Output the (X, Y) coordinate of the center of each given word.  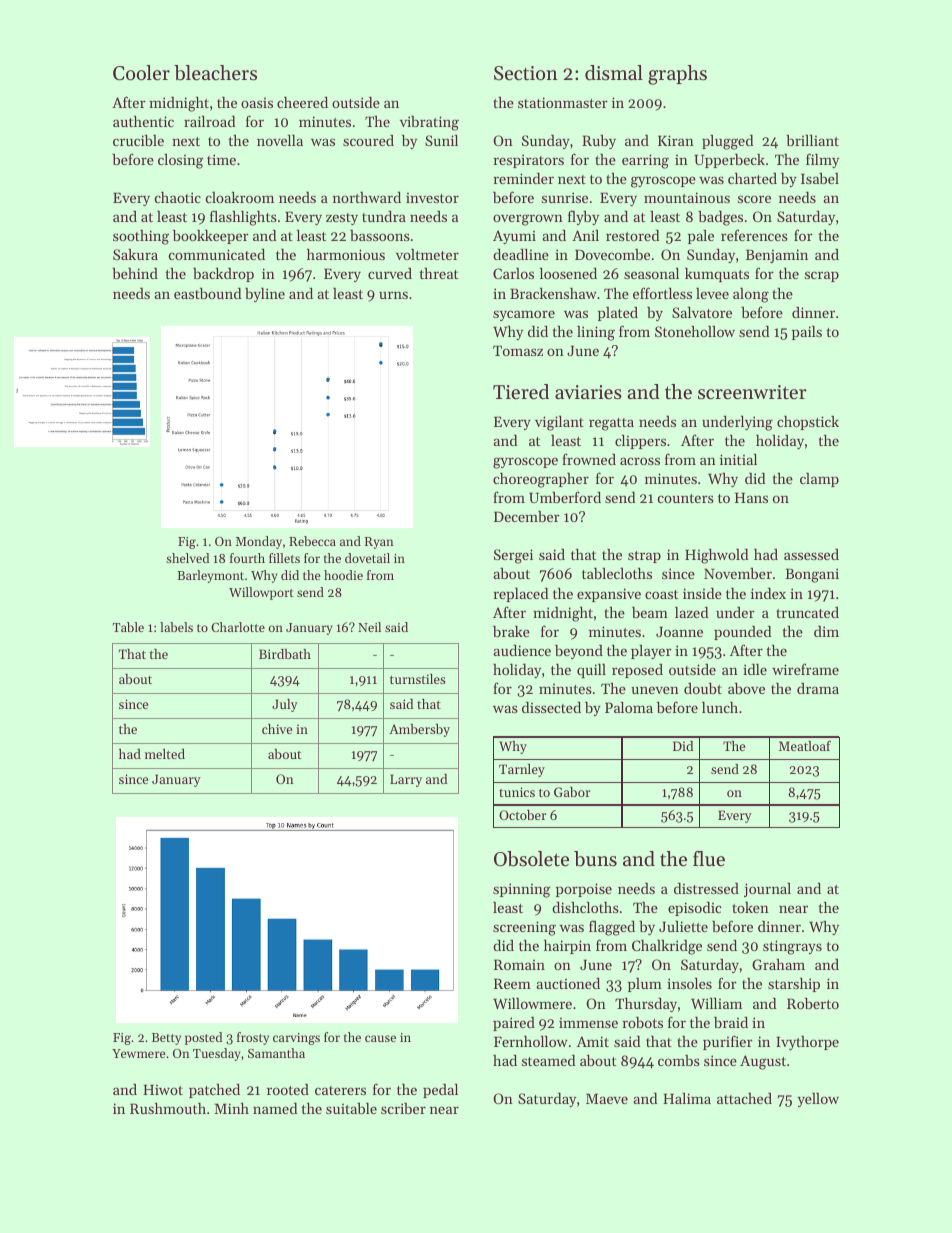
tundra (384, 216)
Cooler (141, 73)
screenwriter (752, 392)
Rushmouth (168, 1108)
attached (744, 1098)
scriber (403, 1108)
